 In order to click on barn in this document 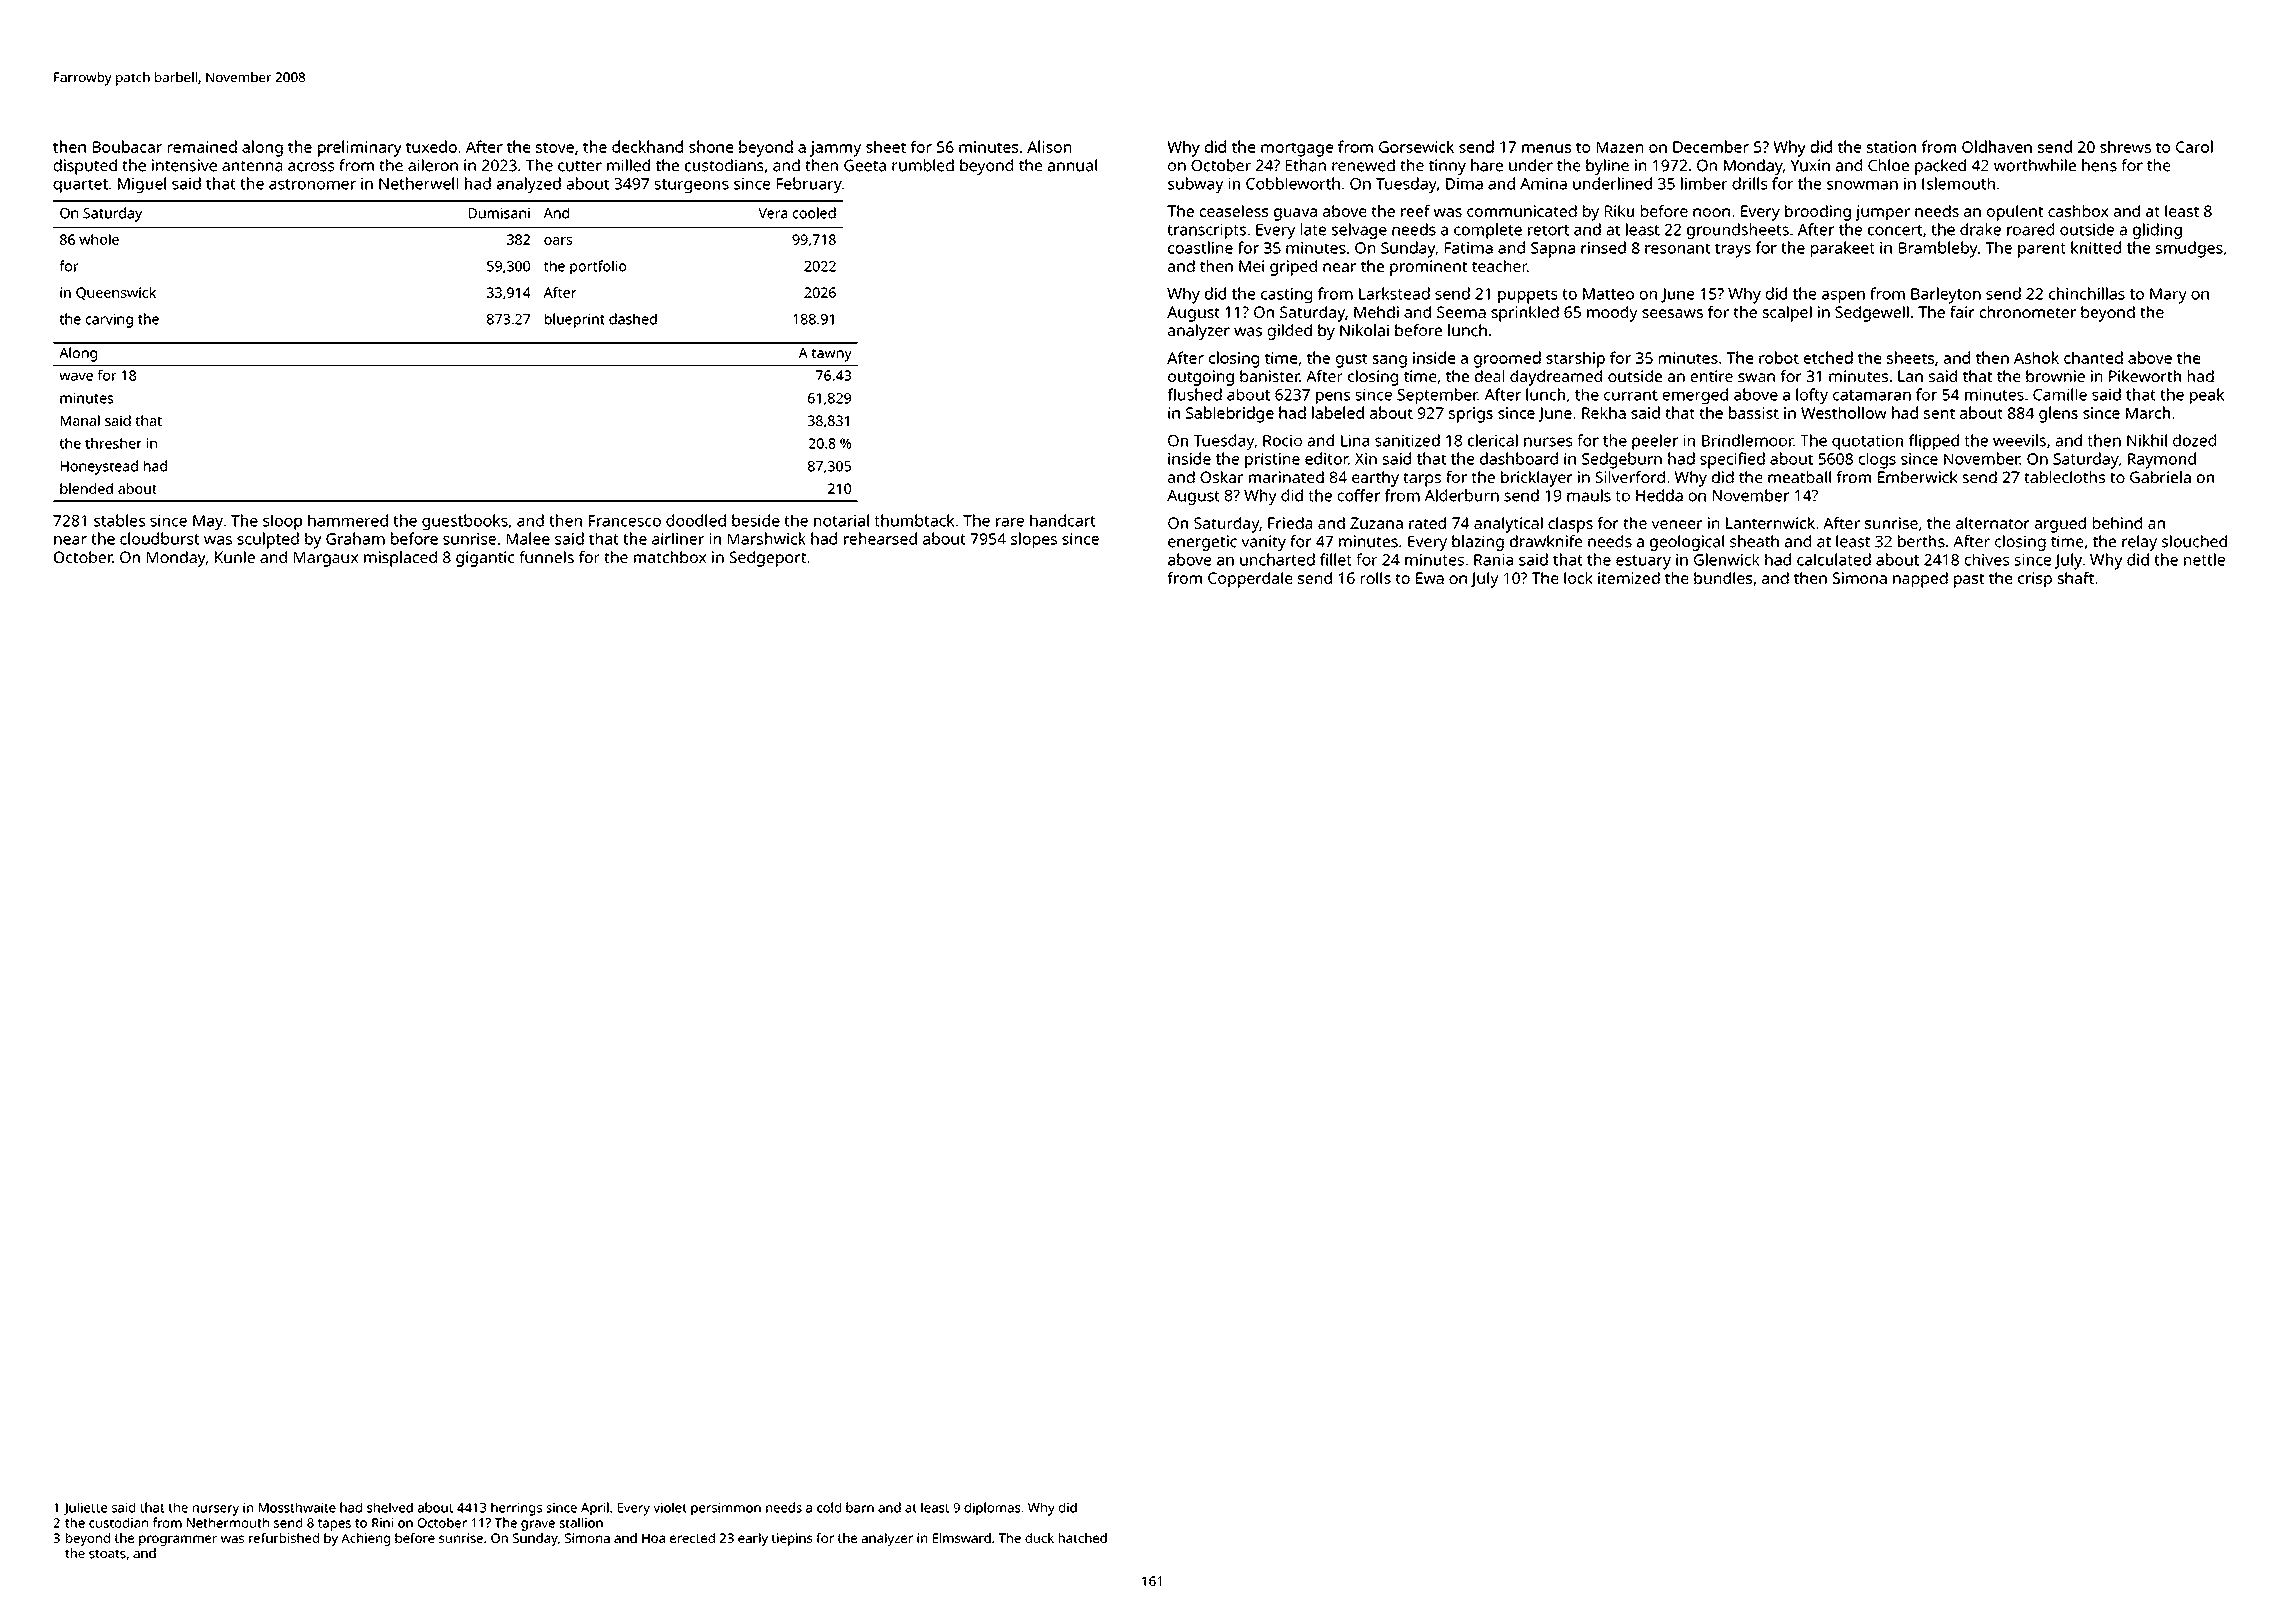, I will do `click(860, 1507)`.
